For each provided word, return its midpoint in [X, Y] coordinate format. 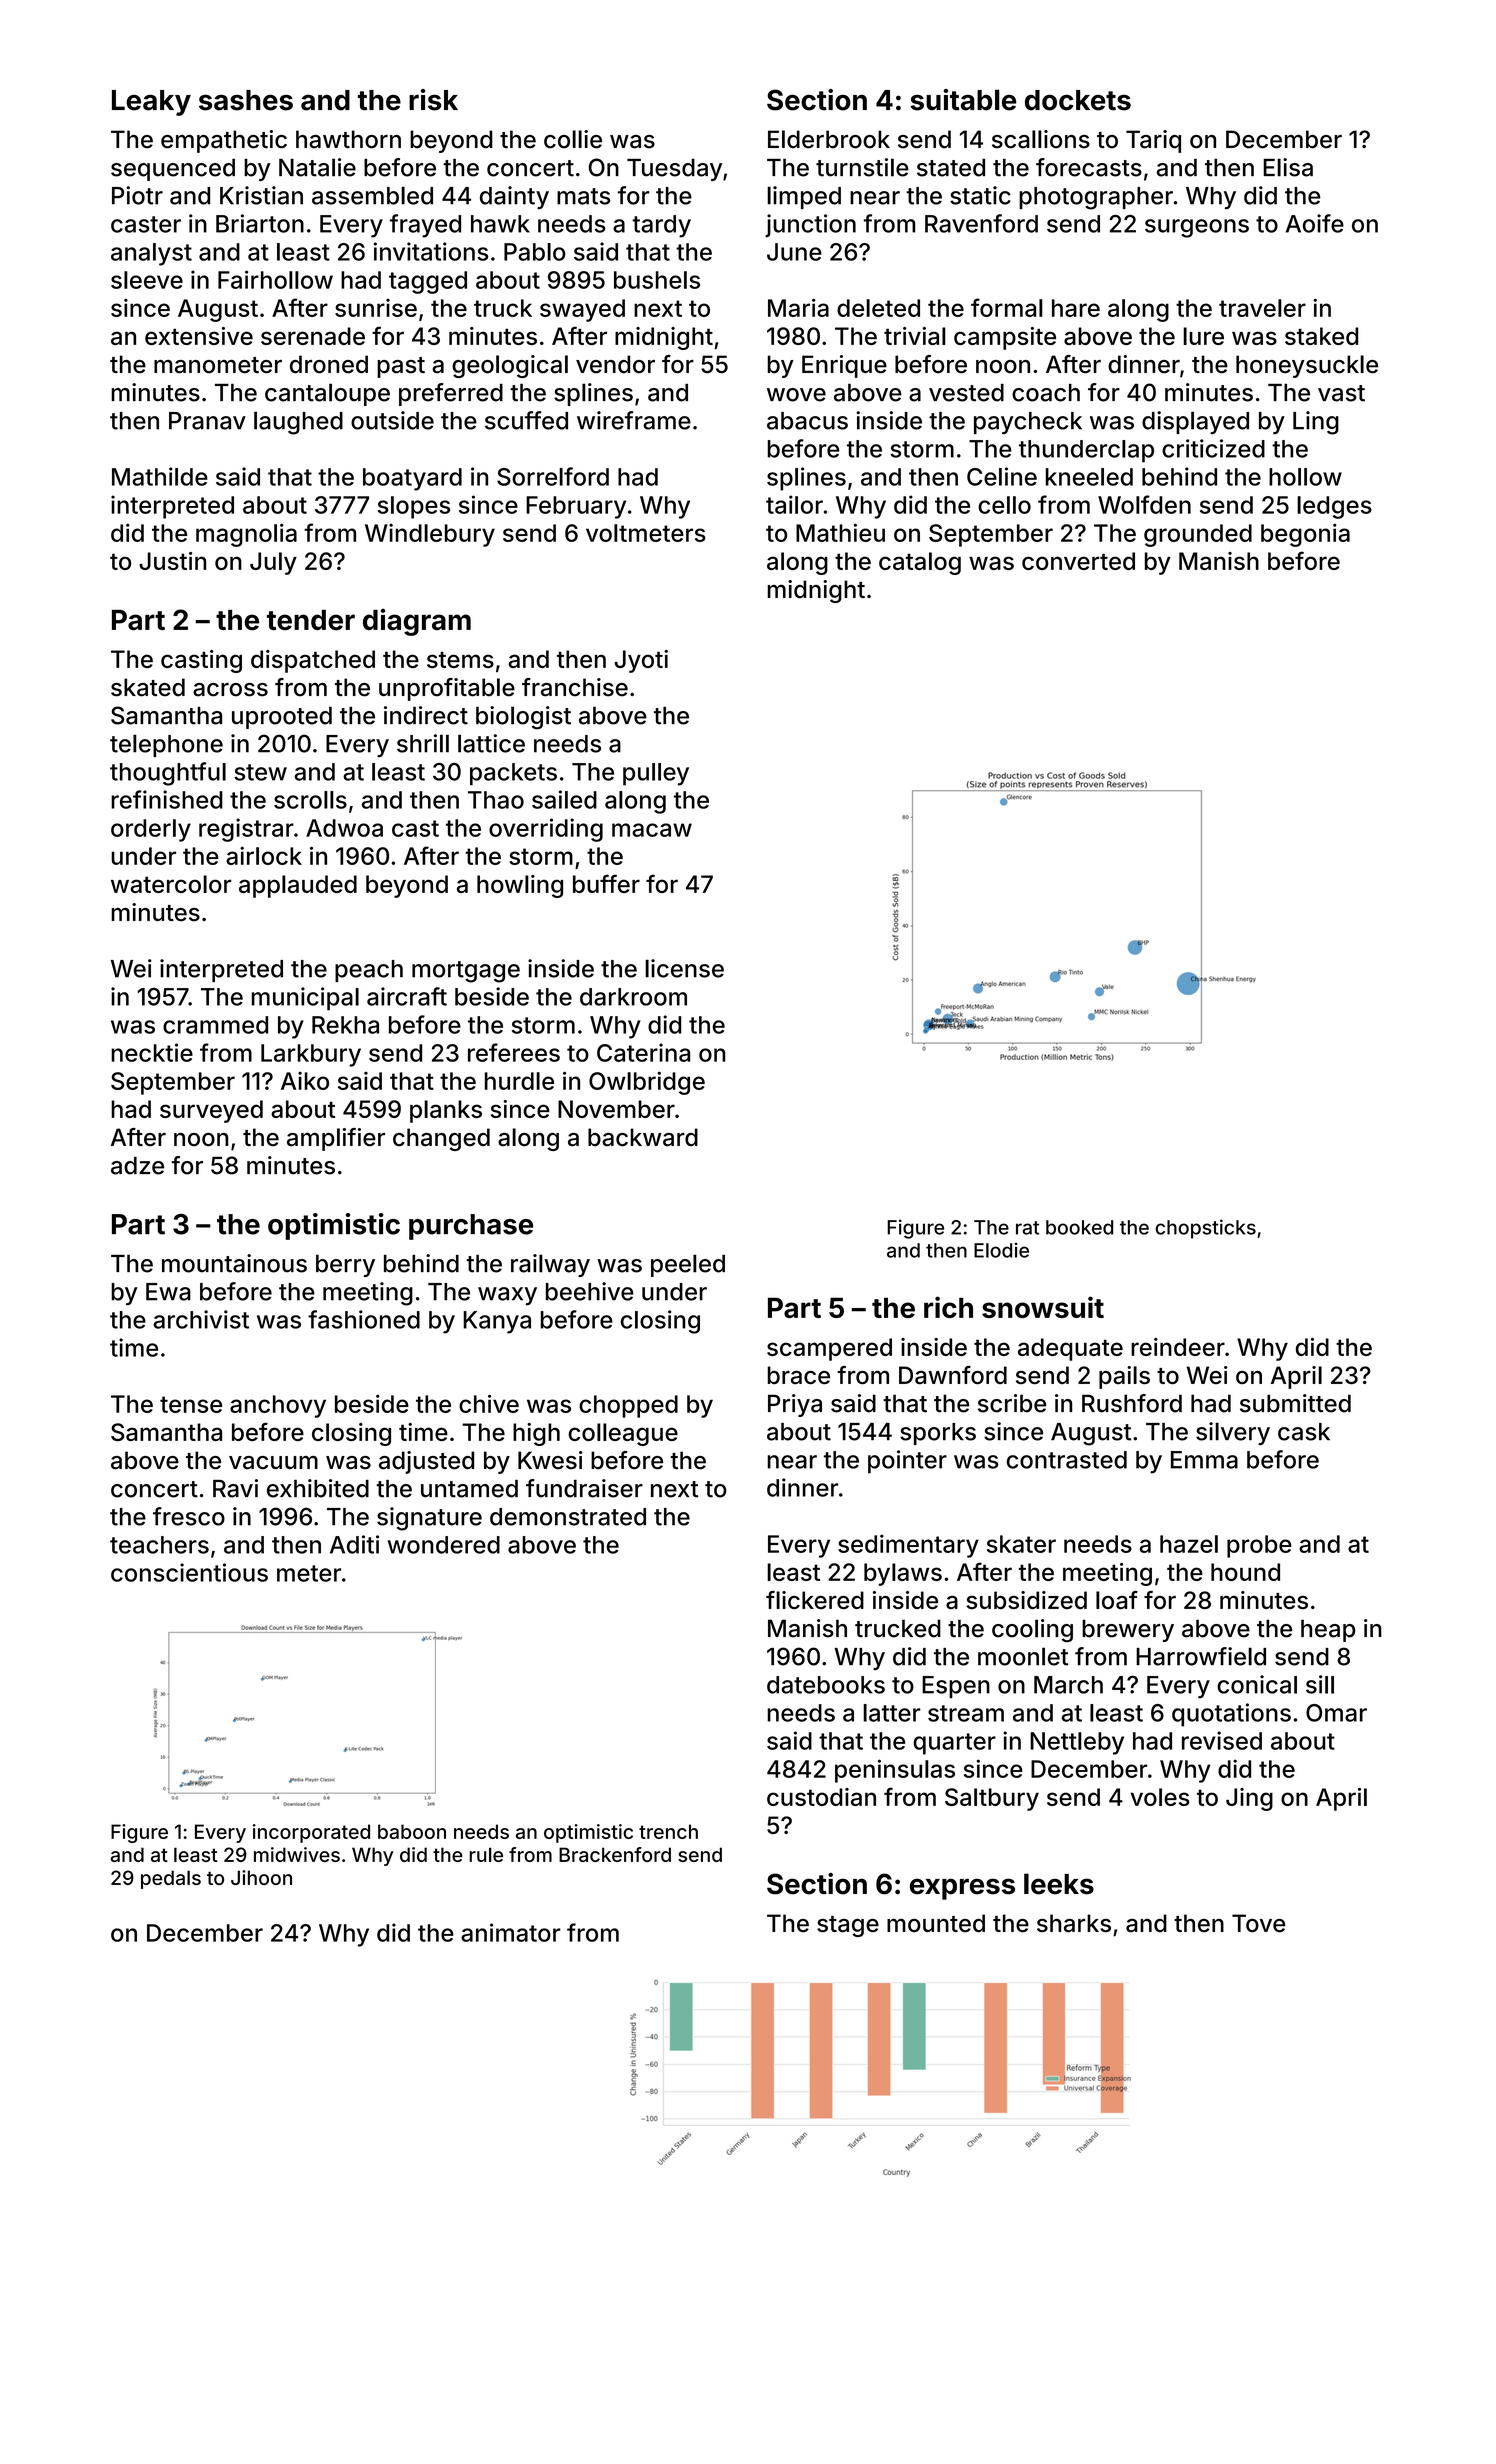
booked [1079, 1227]
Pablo [535, 252]
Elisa [1288, 167]
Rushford [1132, 1403]
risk [433, 100]
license [684, 968]
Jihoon [261, 1877]
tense [191, 1404]
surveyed [211, 1111]
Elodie [1001, 1250]
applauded [298, 886]
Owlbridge [647, 1083]
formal [1007, 307]
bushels [657, 280]
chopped [628, 1406]
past [401, 367]
